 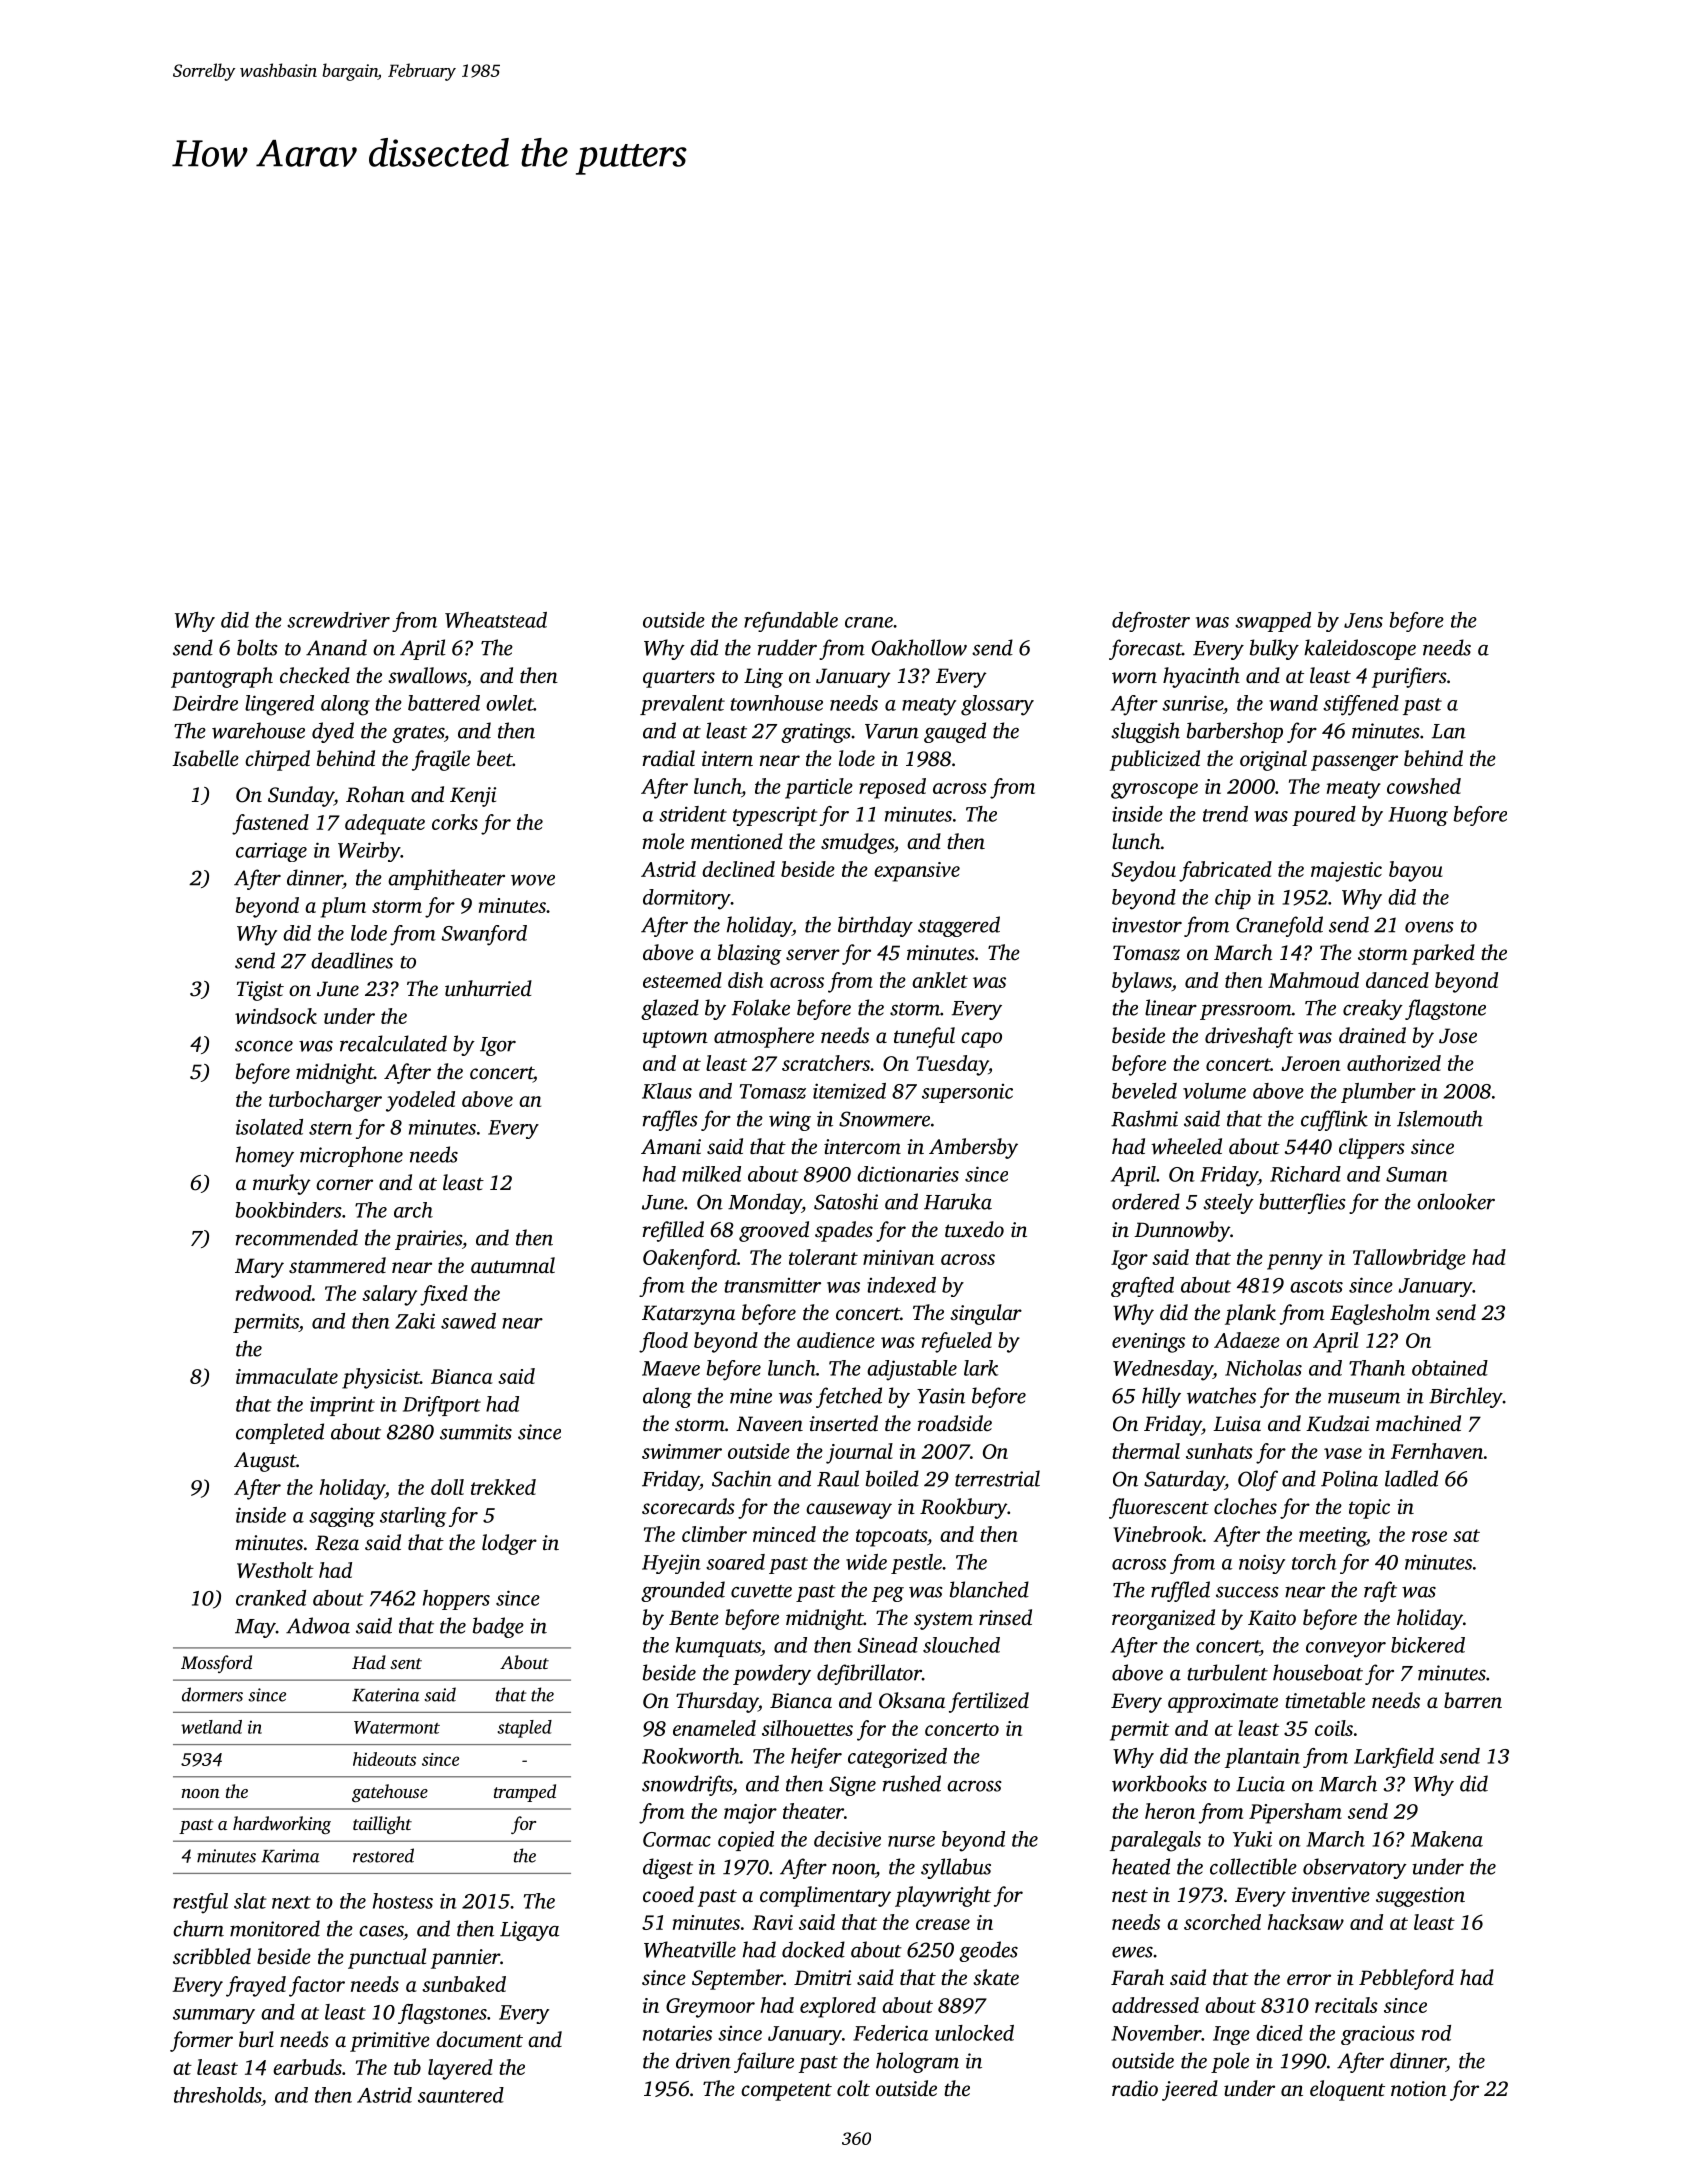 What do you see at coordinates (338, 620) in the image?
I see `screwdriver` at bounding box center [338, 620].
